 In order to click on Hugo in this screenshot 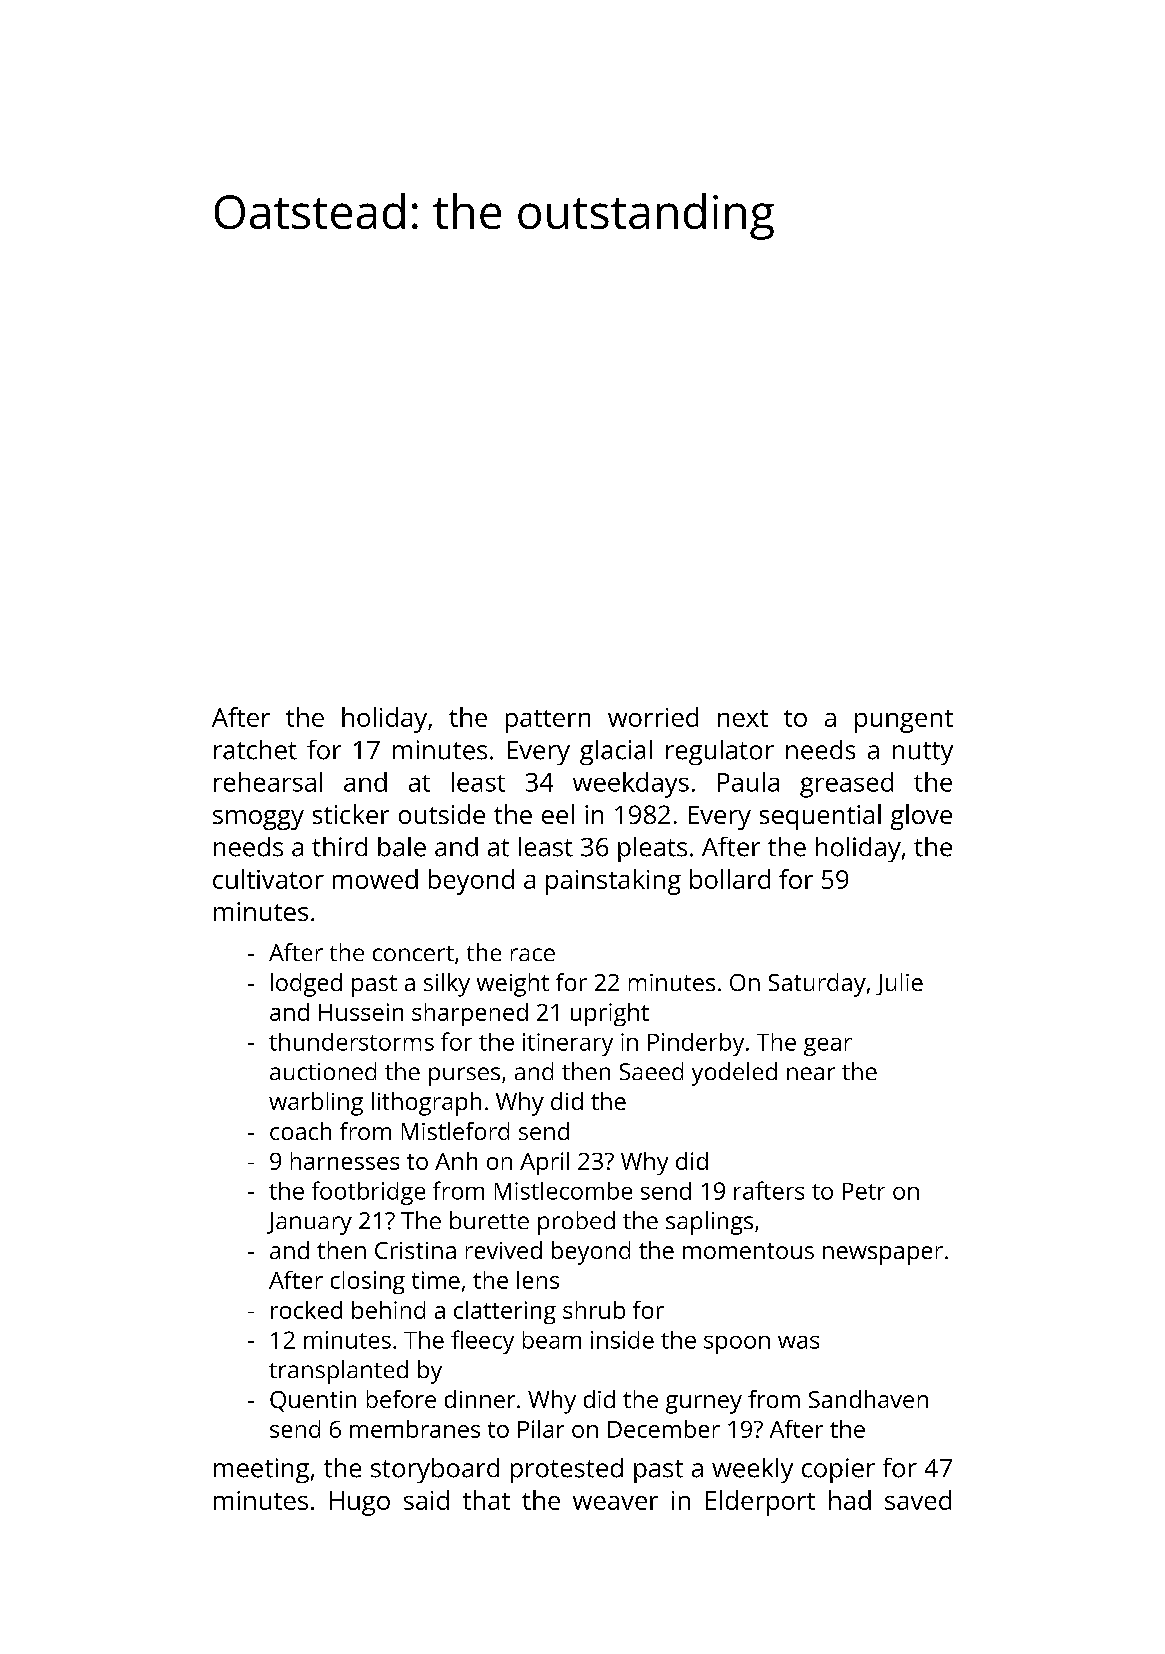, I will do `click(360, 1503)`.
